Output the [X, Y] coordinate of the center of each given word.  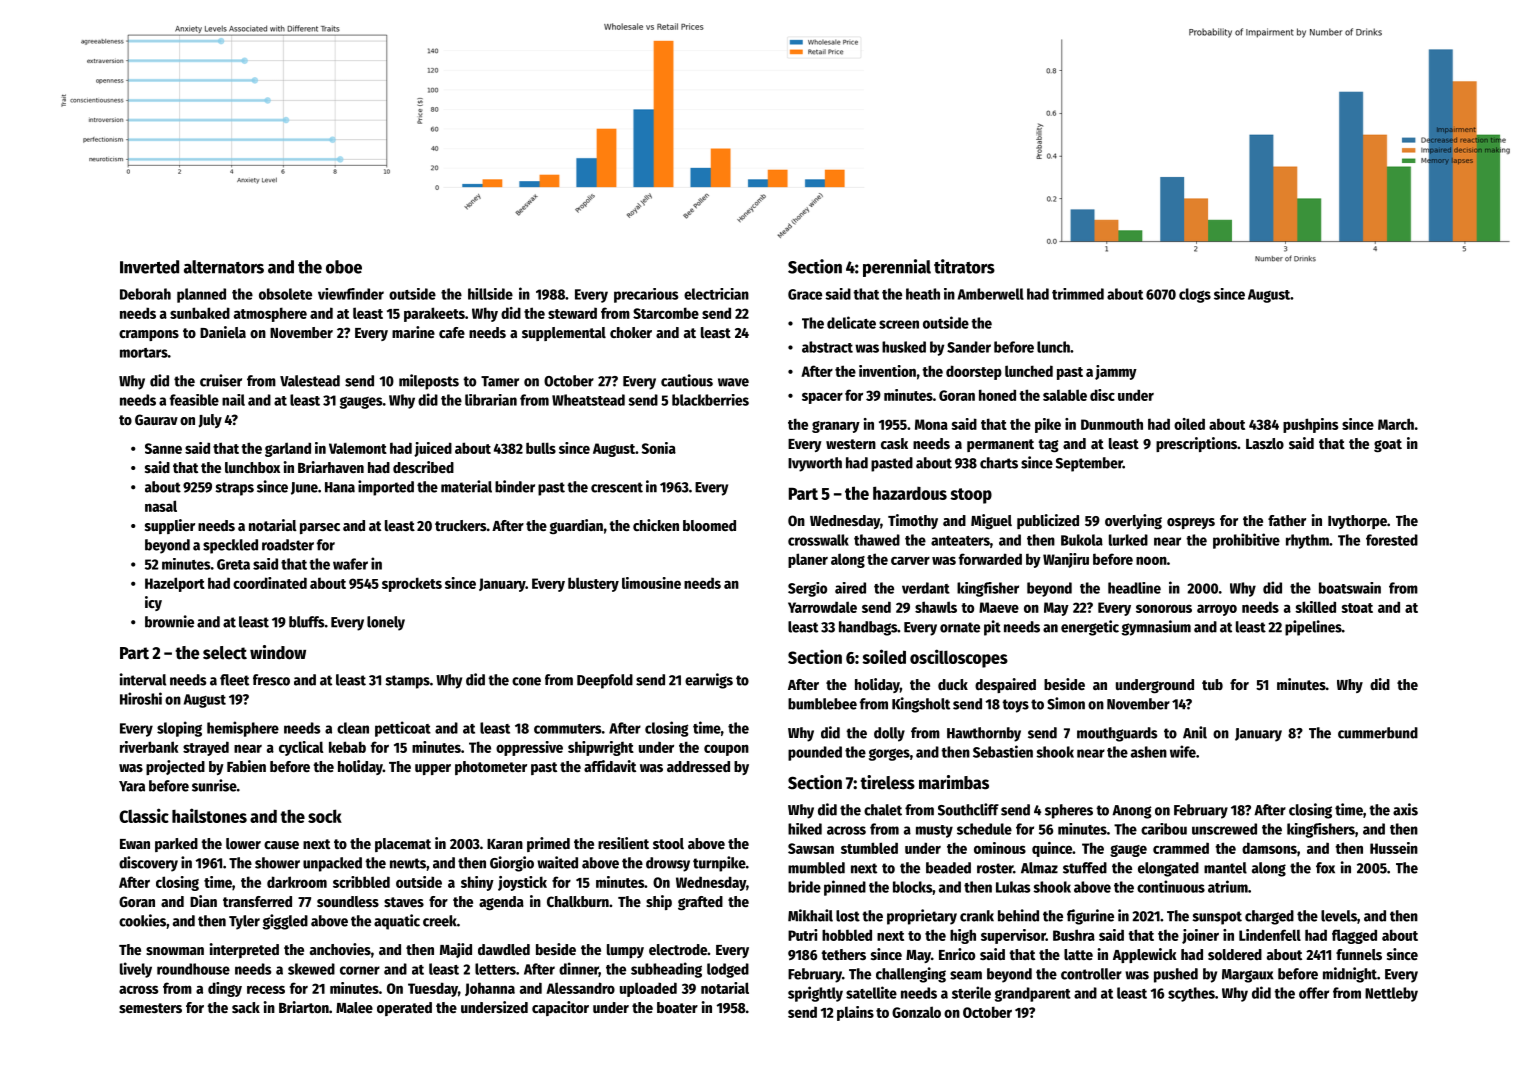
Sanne [163, 448]
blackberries [710, 400]
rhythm [1307, 541]
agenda [501, 903]
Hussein [1394, 848]
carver [910, 560]
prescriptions [1196, 444]
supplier [170, 526]
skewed [311, 969]
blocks [912, 887]
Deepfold [605, 681]
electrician [716, 294]
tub [1212, 684]
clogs [1195, 295]
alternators [224, 267]
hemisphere [243, 729]
